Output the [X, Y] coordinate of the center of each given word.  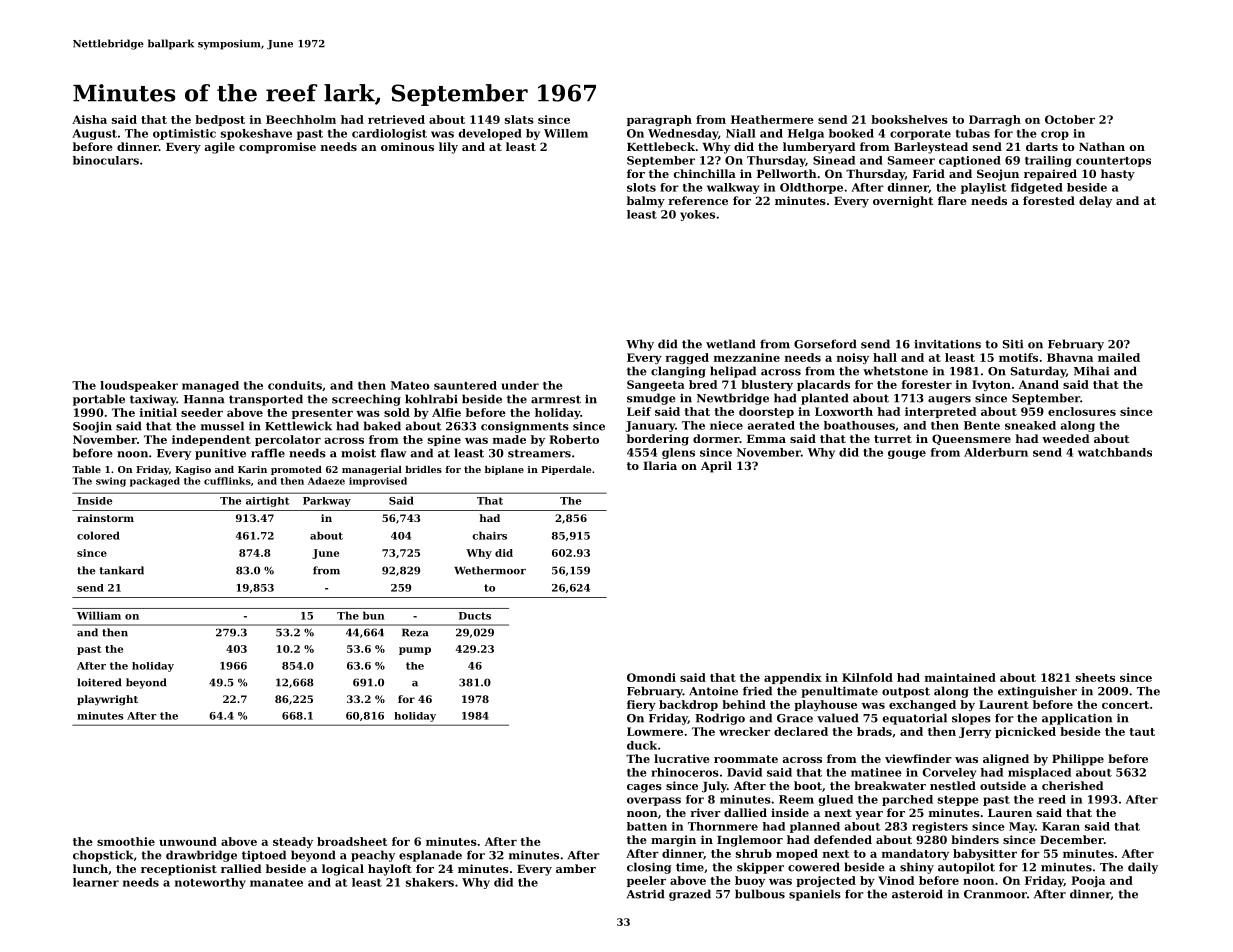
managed [210, 386]
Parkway [327, 502]
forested [1049, 200]
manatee [276, 883]
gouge [907, 454]
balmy [646, 202]
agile [220, 148]
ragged [687, 358]
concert [1125, 705]
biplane [504, 470]
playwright [107, 700]
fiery [641, 705]
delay [1095, 202]
